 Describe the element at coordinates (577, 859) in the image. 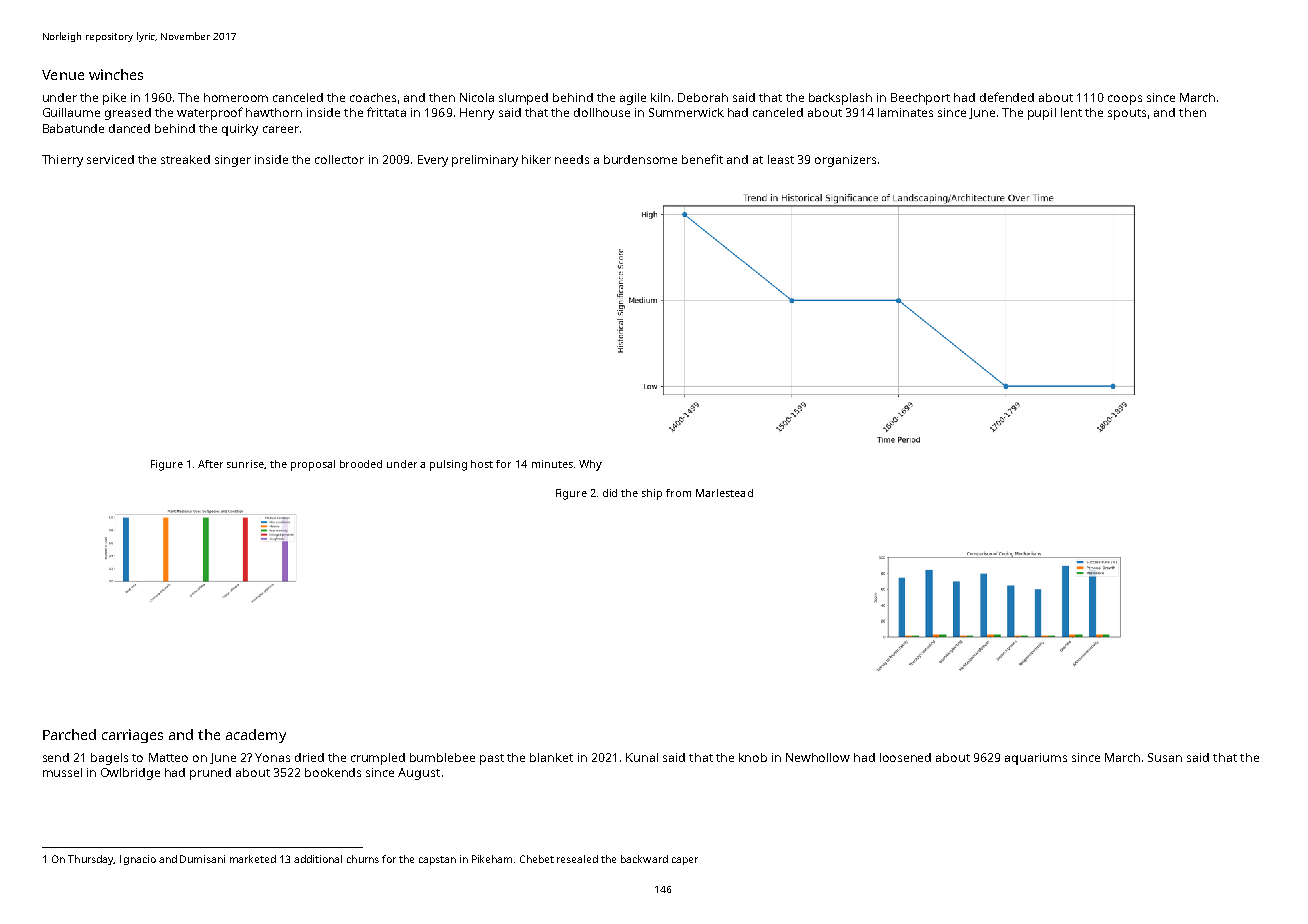

I see `resealed` at that location.
